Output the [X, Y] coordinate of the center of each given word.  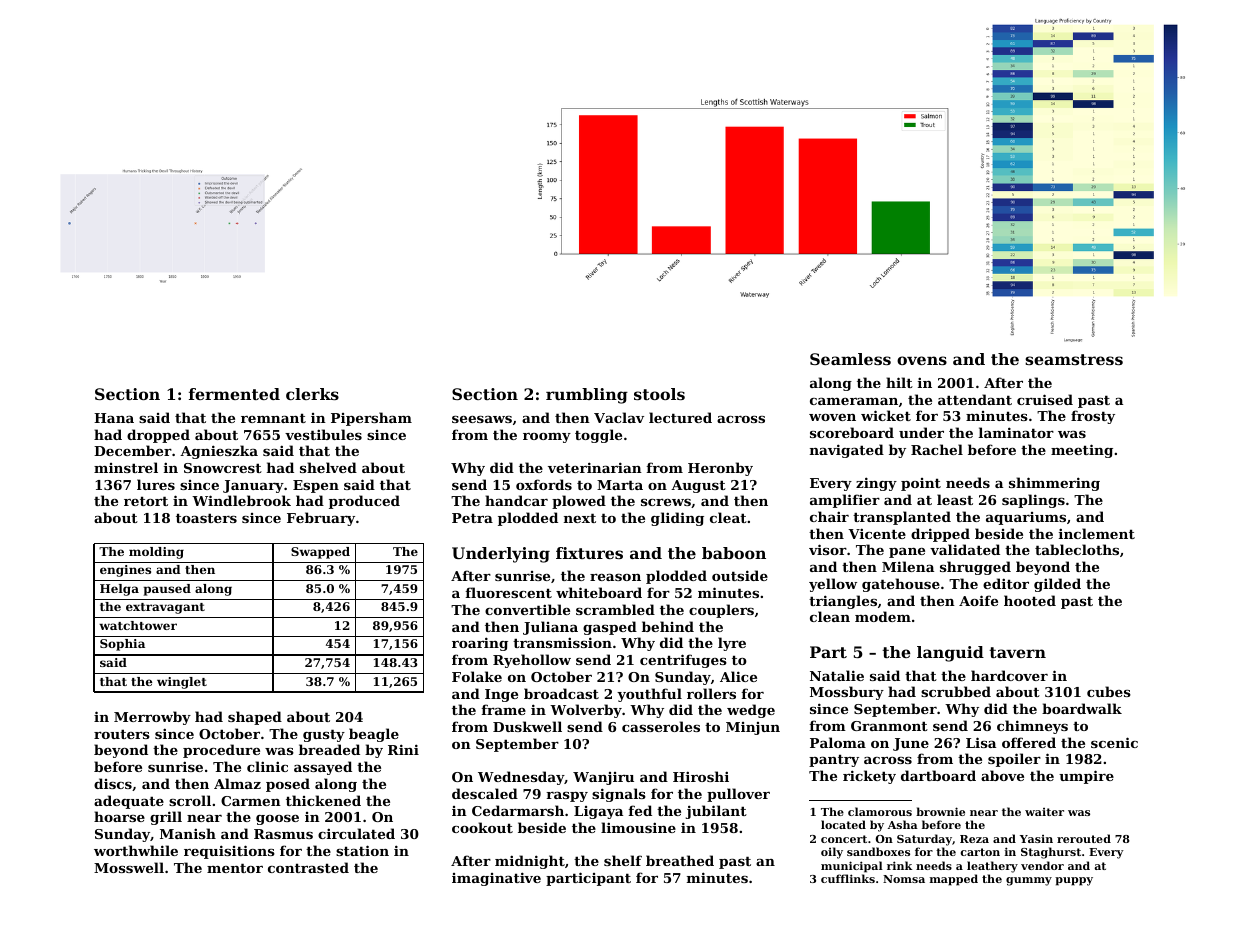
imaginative [496, 879]
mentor [235, 868]
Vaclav [619, 417]
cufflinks [848, 878]
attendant [975, 399]
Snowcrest [223, 468]
